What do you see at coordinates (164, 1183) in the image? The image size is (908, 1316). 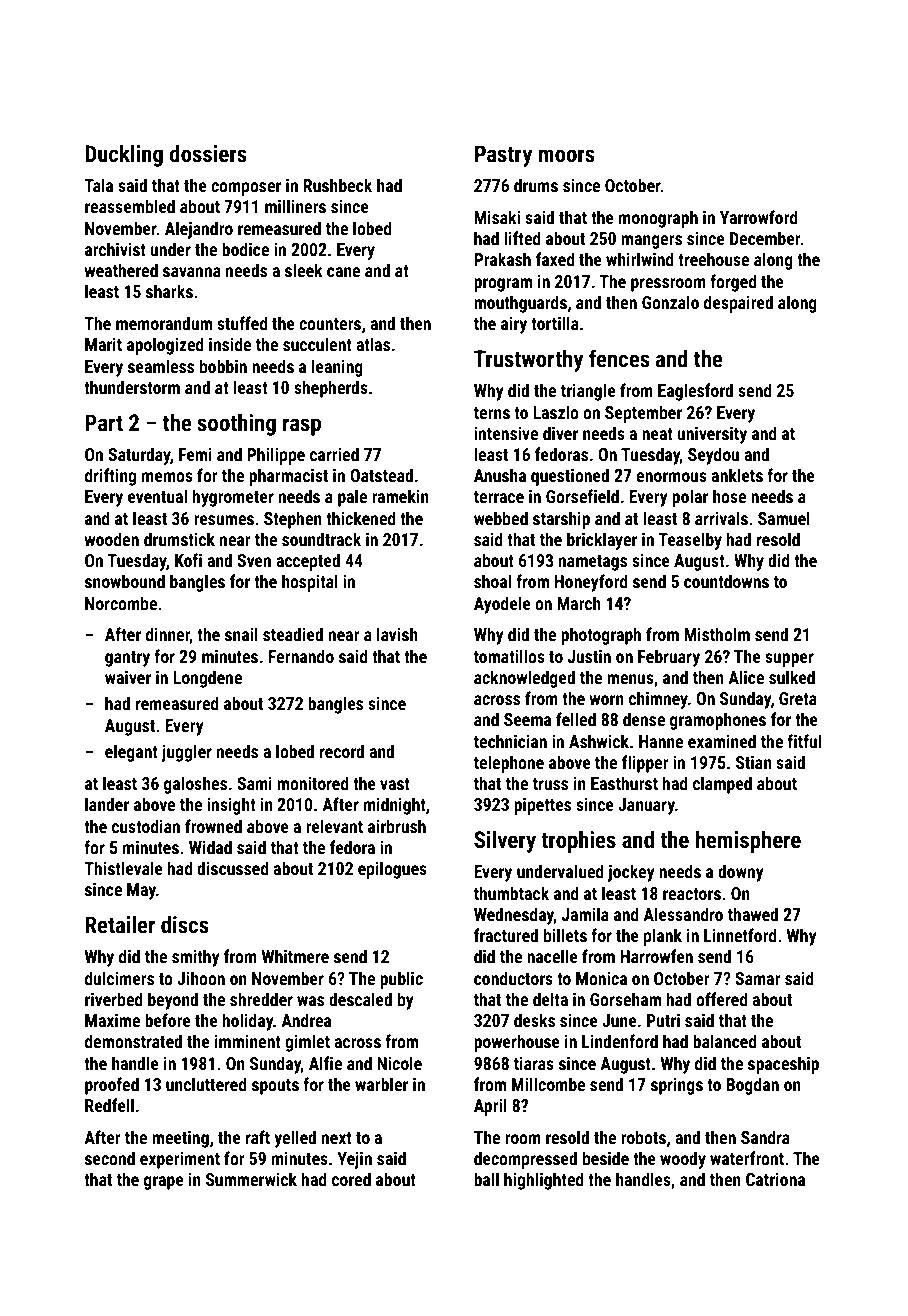 I see `grape` at bounding box center [164, 1183].
